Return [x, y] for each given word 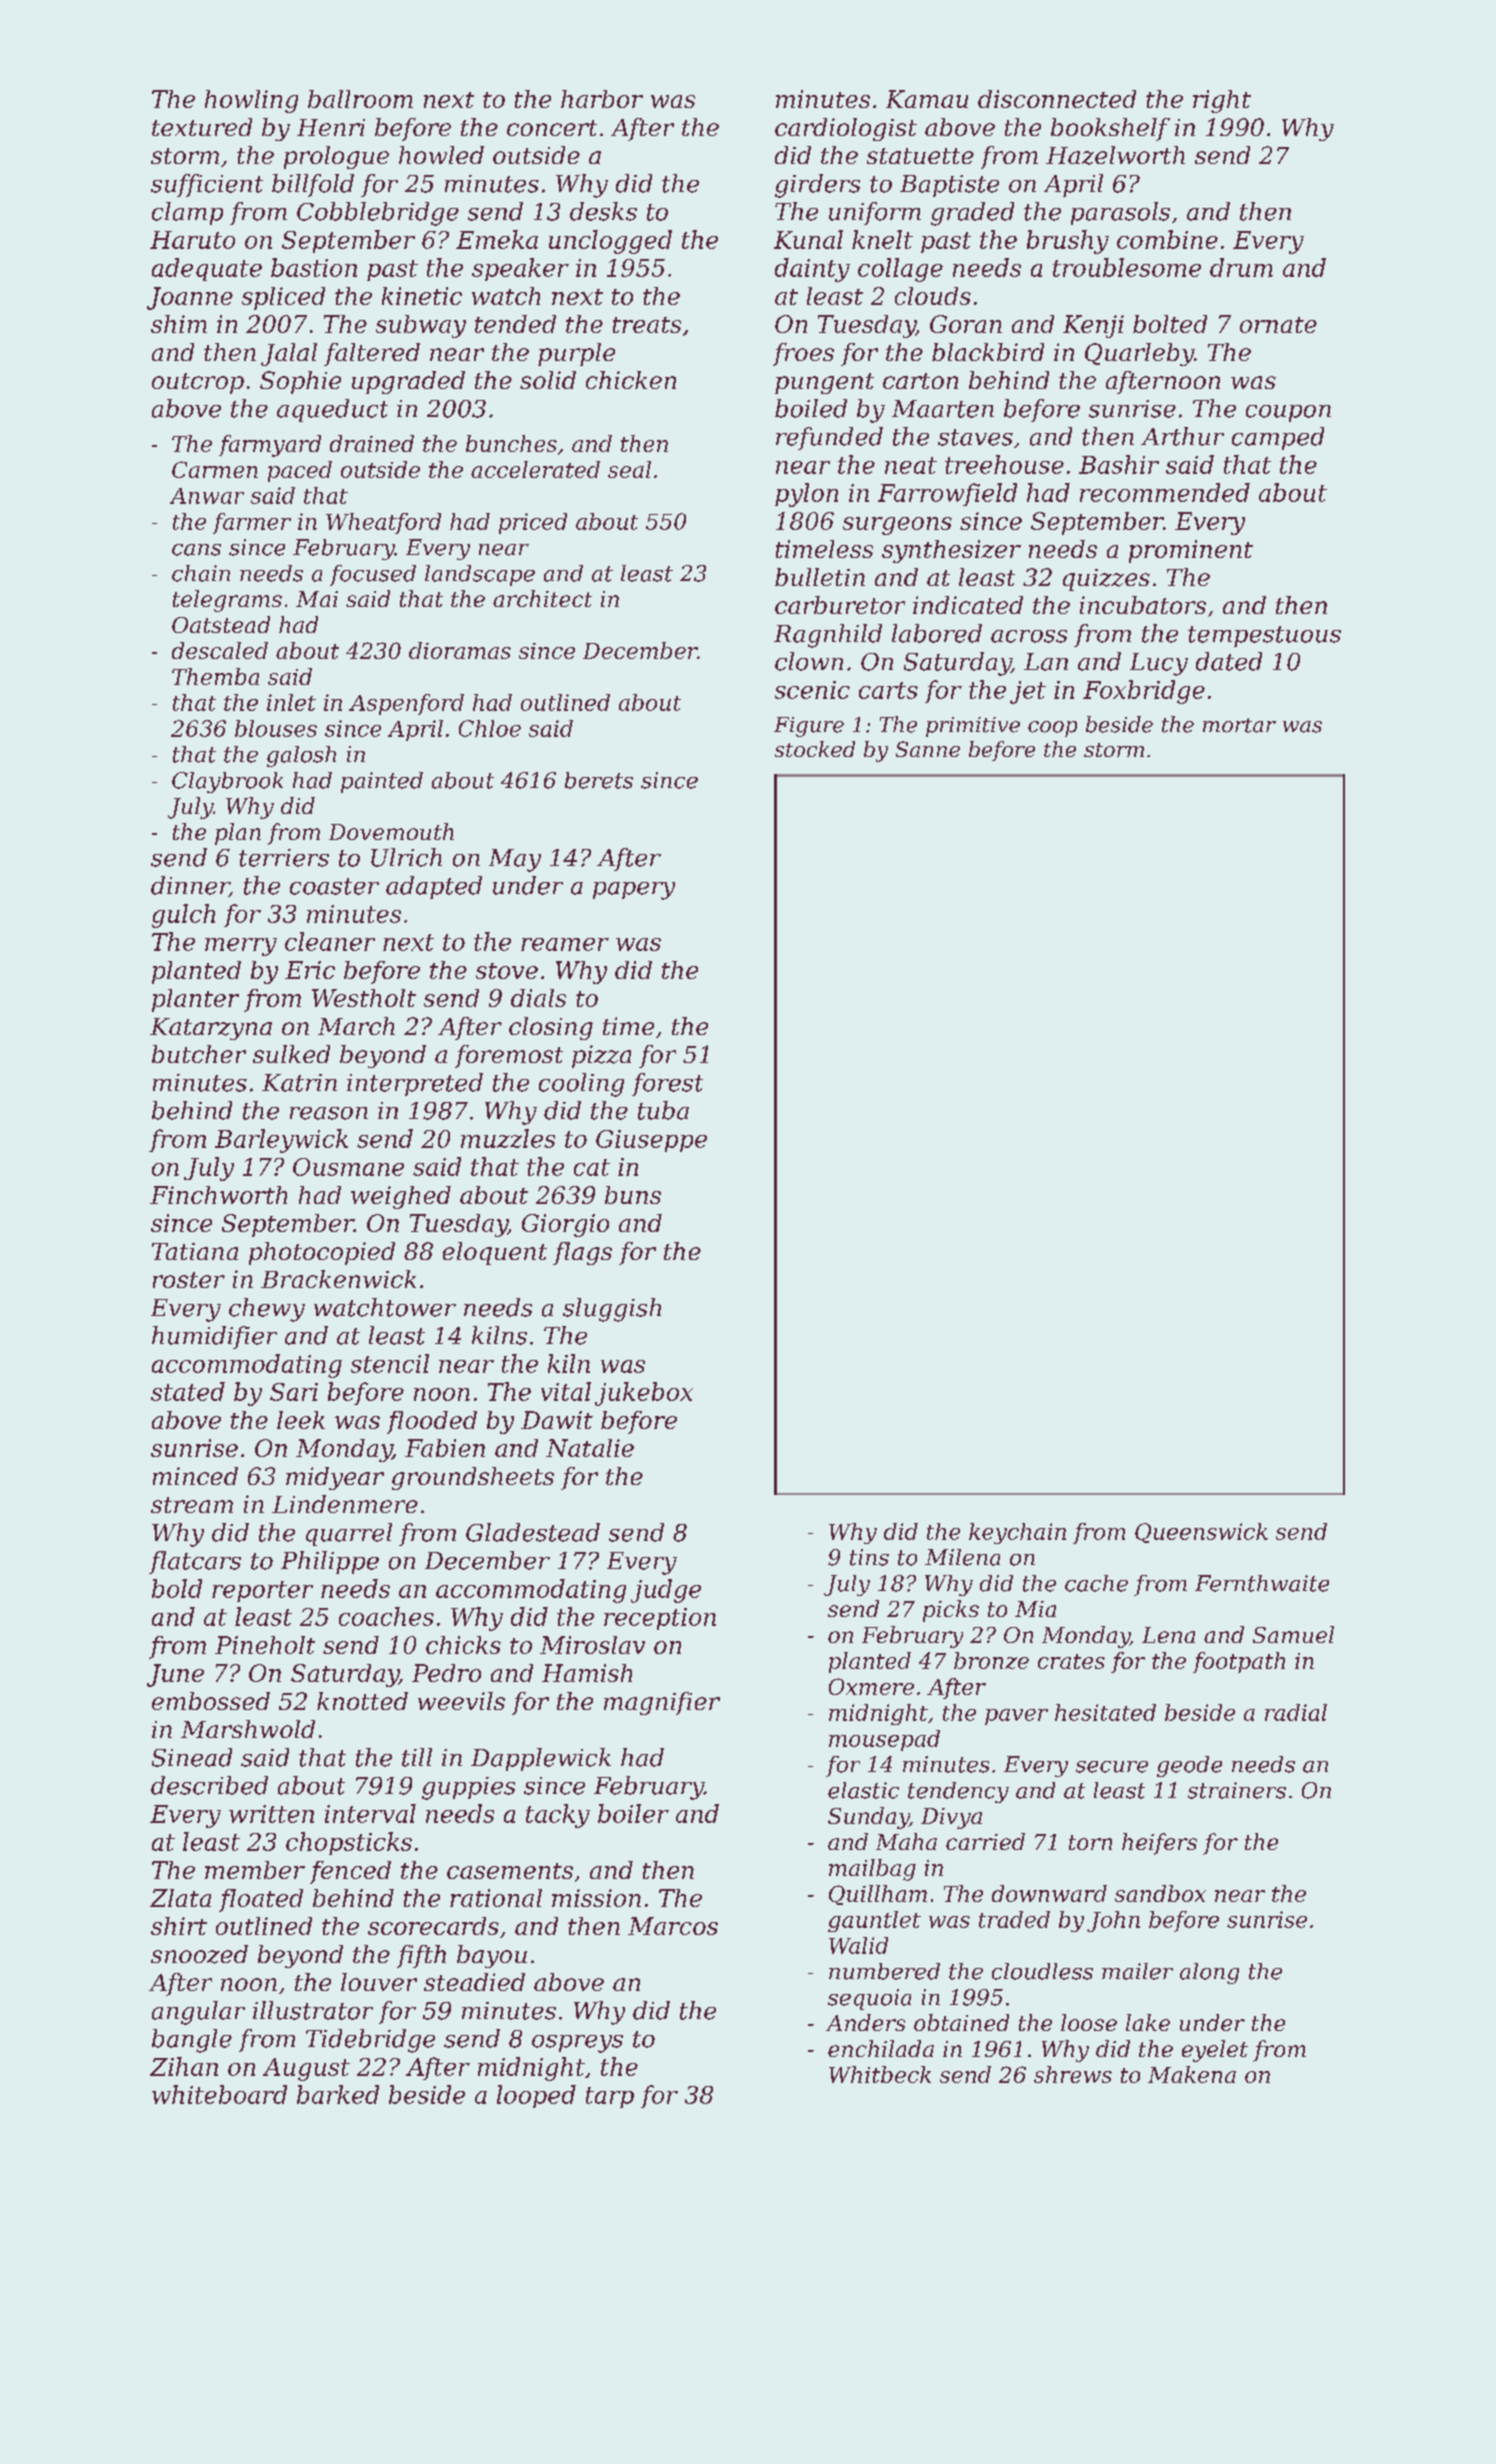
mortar [1239, 725]
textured [202, 127]
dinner [190, 886]
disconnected [1057, 99]
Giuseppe [651, 1141]
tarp [610, 2097]
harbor [602, 99]
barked [338, 2094]
